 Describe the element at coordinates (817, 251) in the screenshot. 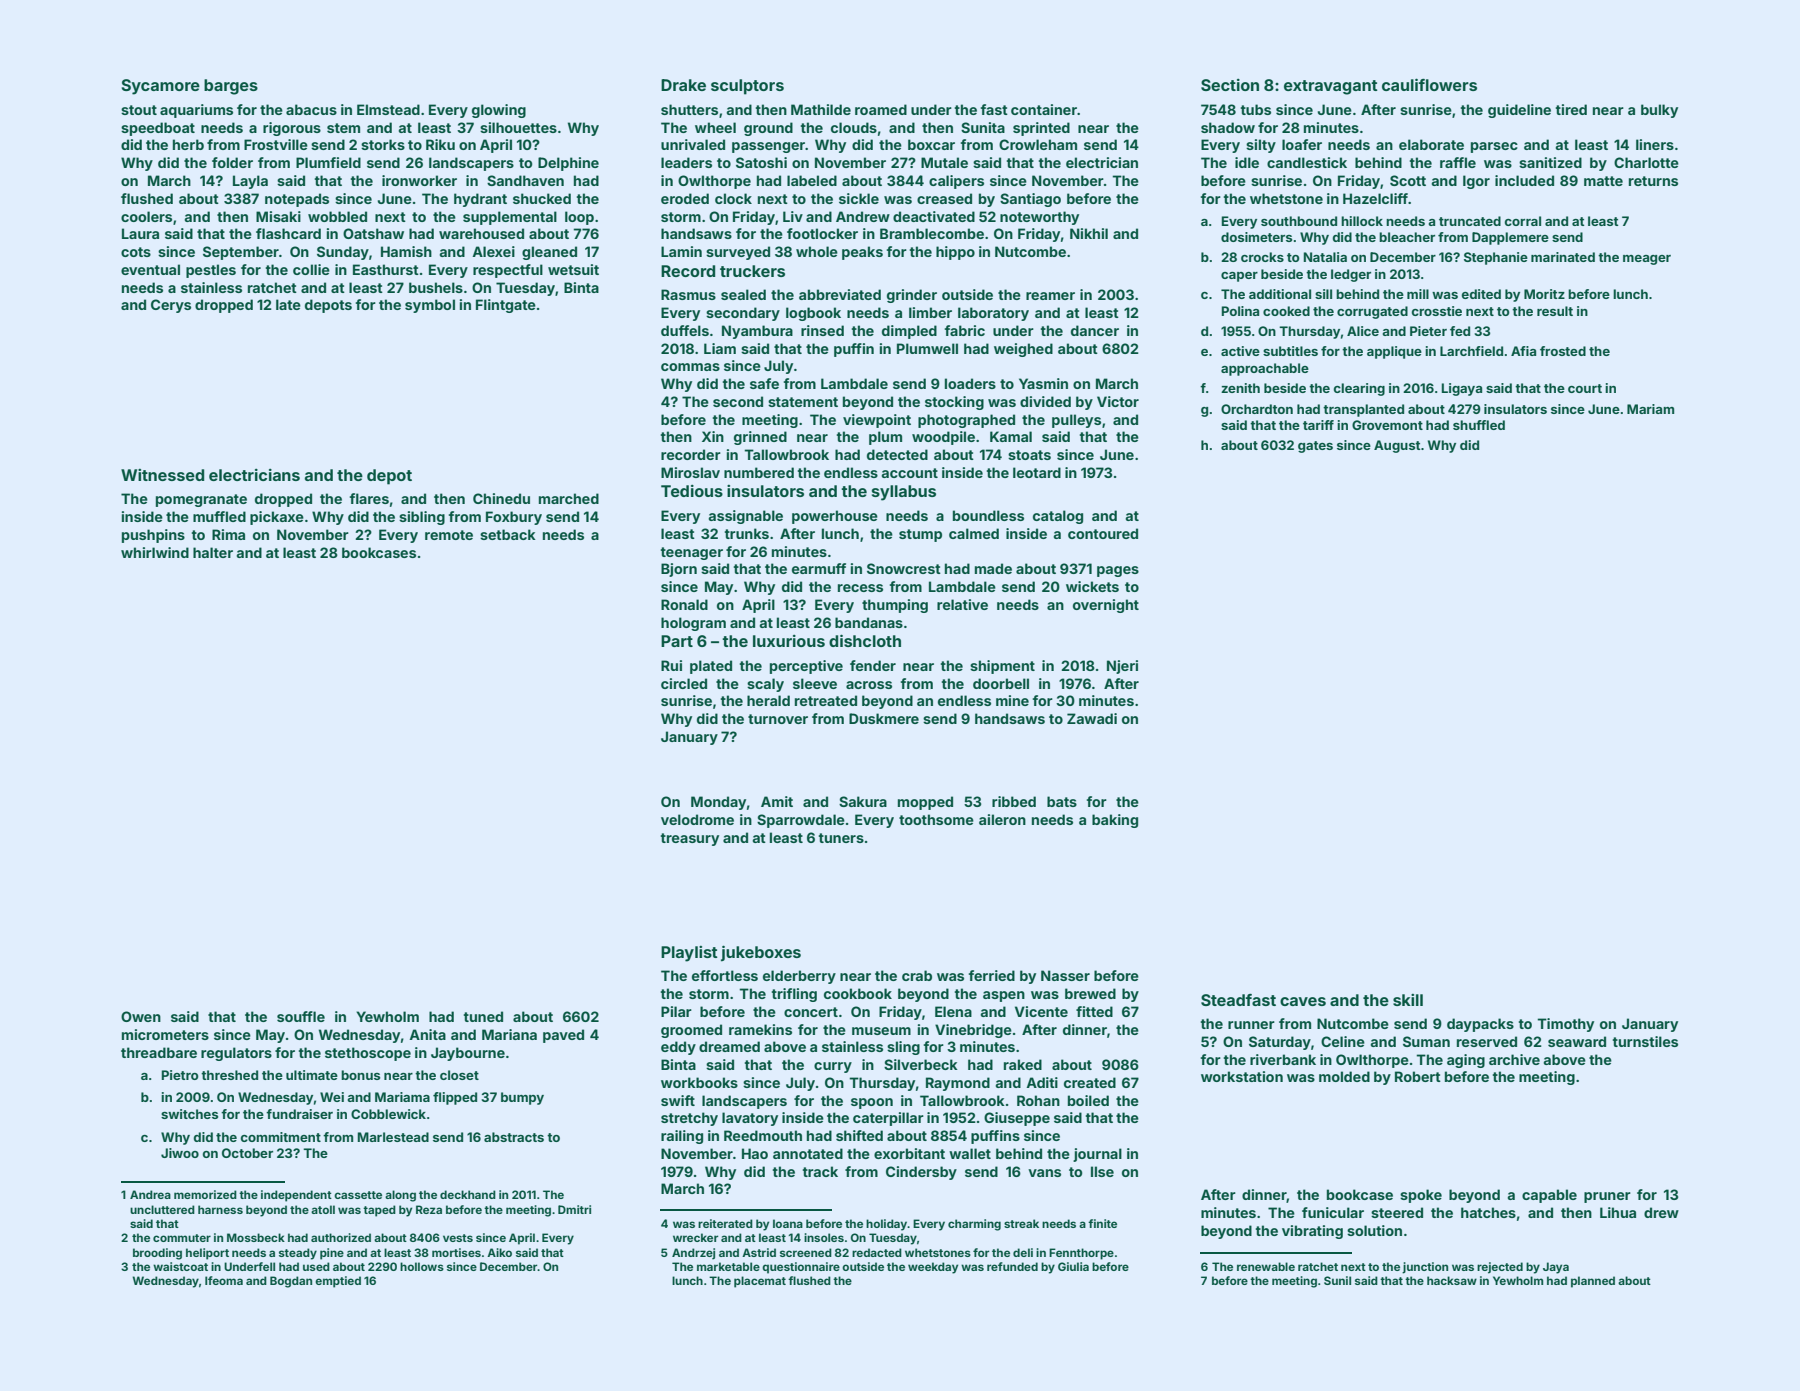

I see `whole` at that location.
